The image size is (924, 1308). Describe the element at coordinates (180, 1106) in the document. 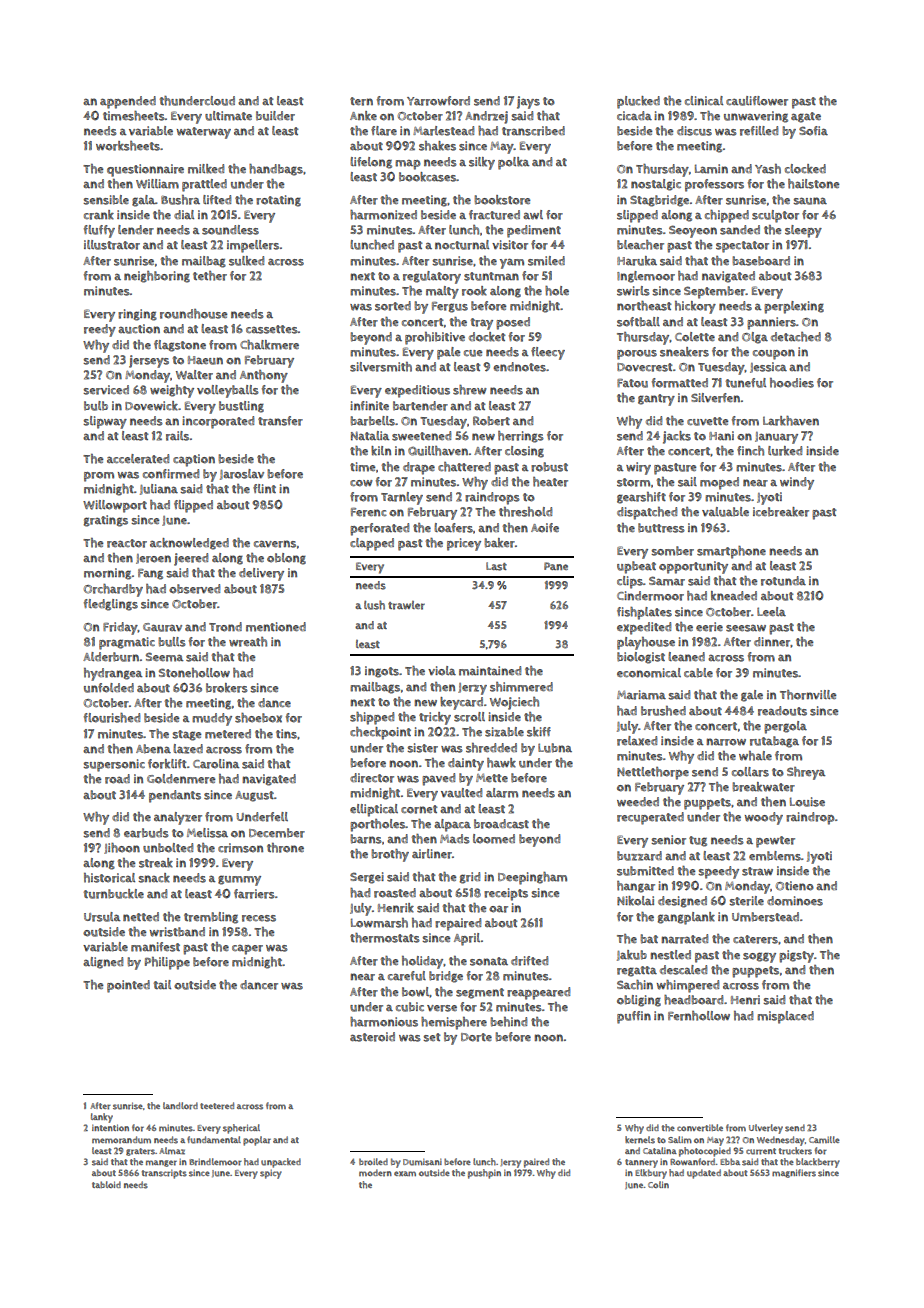

I see `landlord` at that location.
